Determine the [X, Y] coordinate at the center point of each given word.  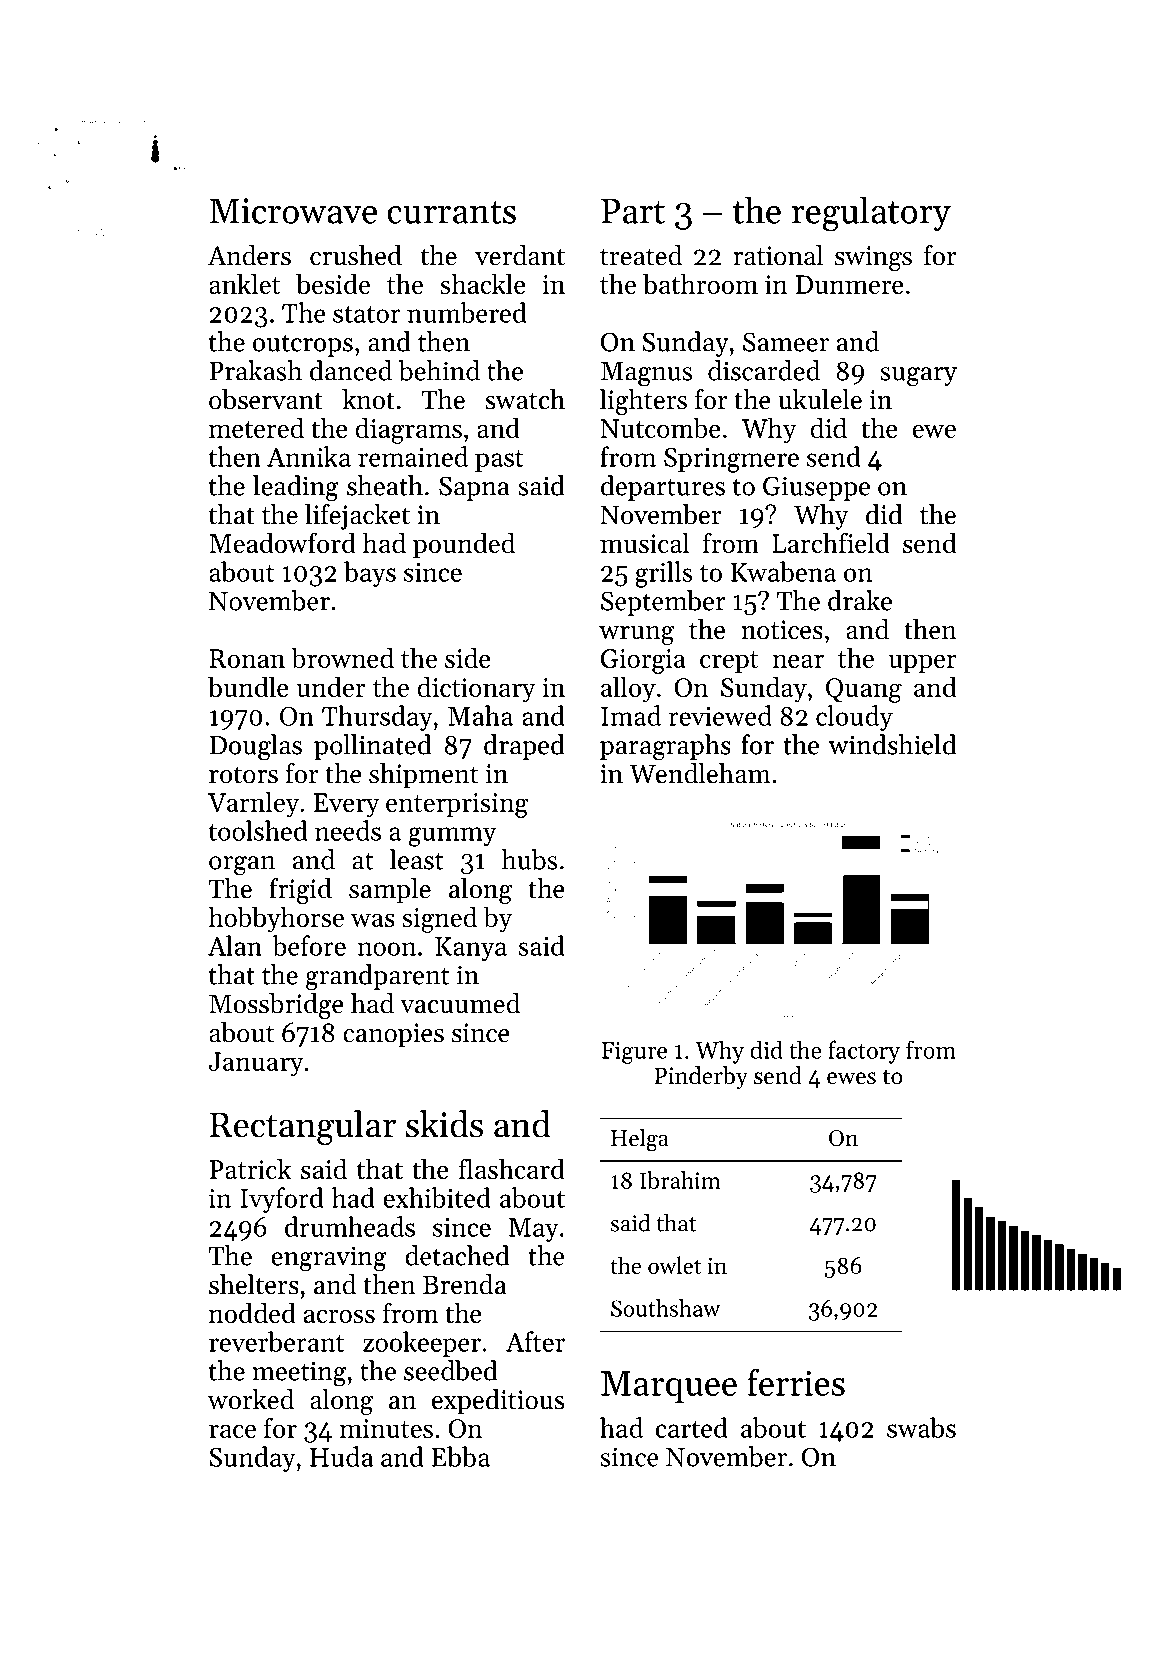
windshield [892, 744]
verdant [520, 255]
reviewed [720, 715]
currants [451, 212]
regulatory [871, 214]
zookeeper [422, 1344]
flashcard [512, 1168]
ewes [851, 1078]
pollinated [373, 747]
